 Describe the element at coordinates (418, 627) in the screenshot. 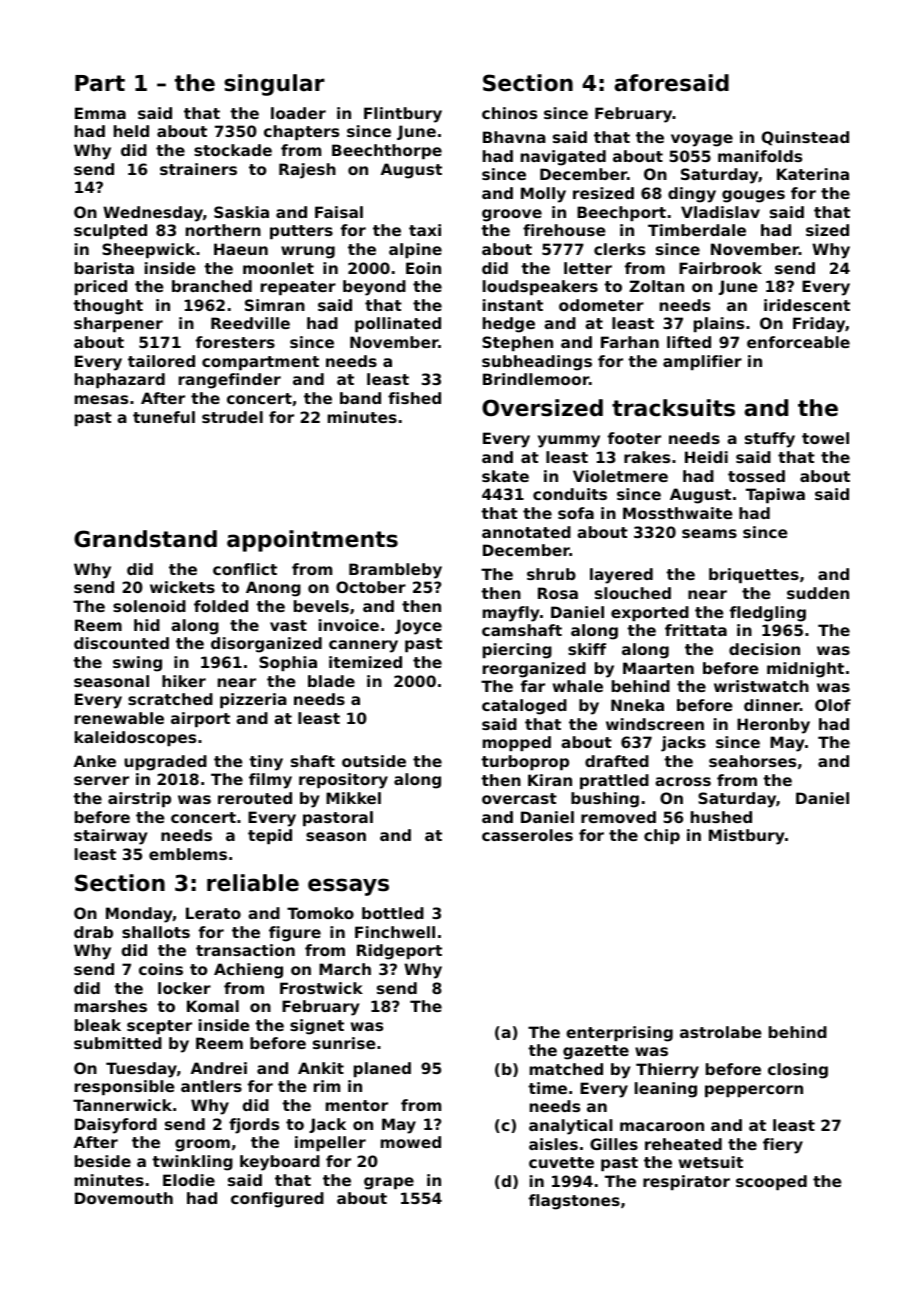

I see `Joyce` at that location.
